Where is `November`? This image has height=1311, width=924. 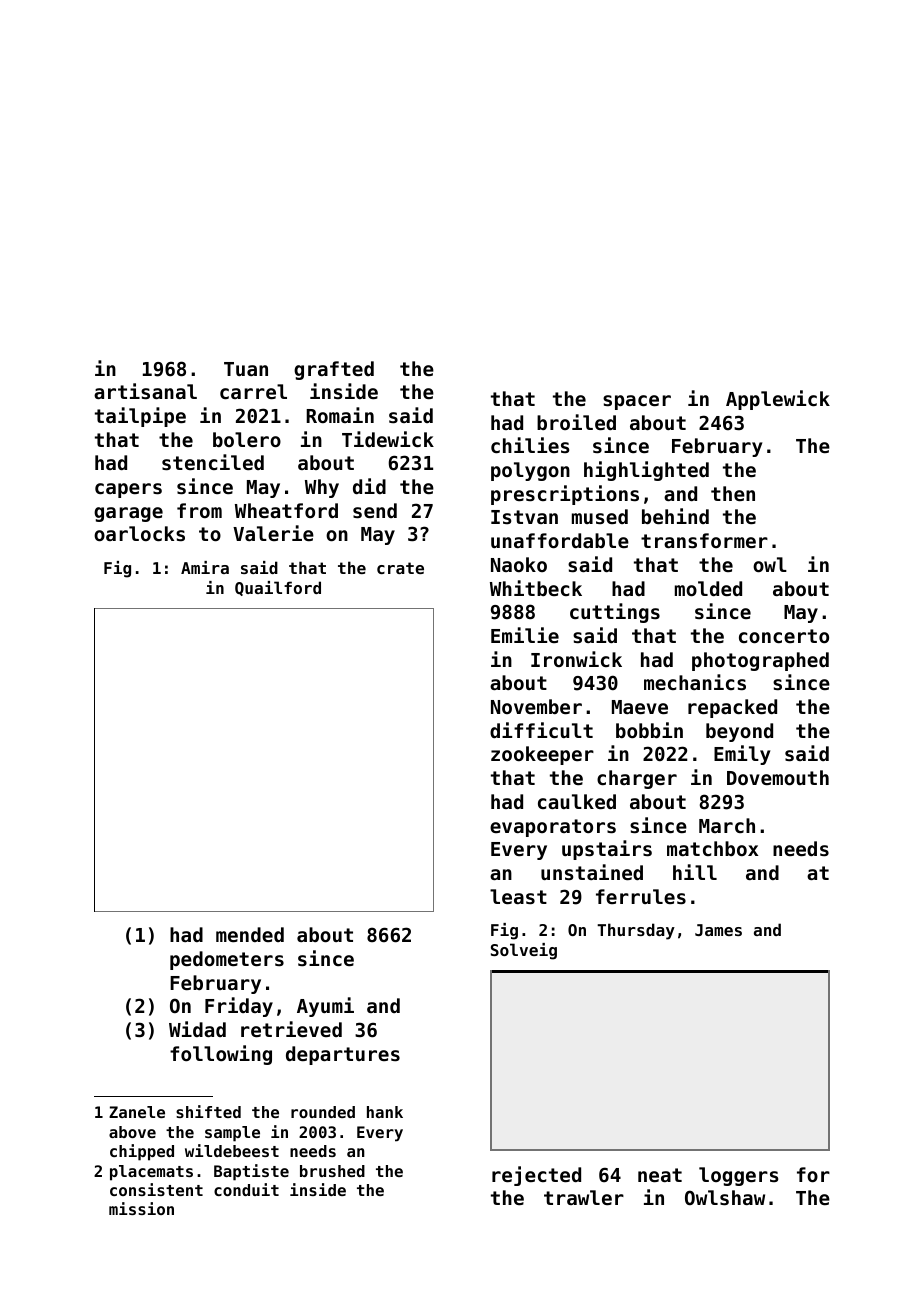
November is located at coordinates (536, 706).
